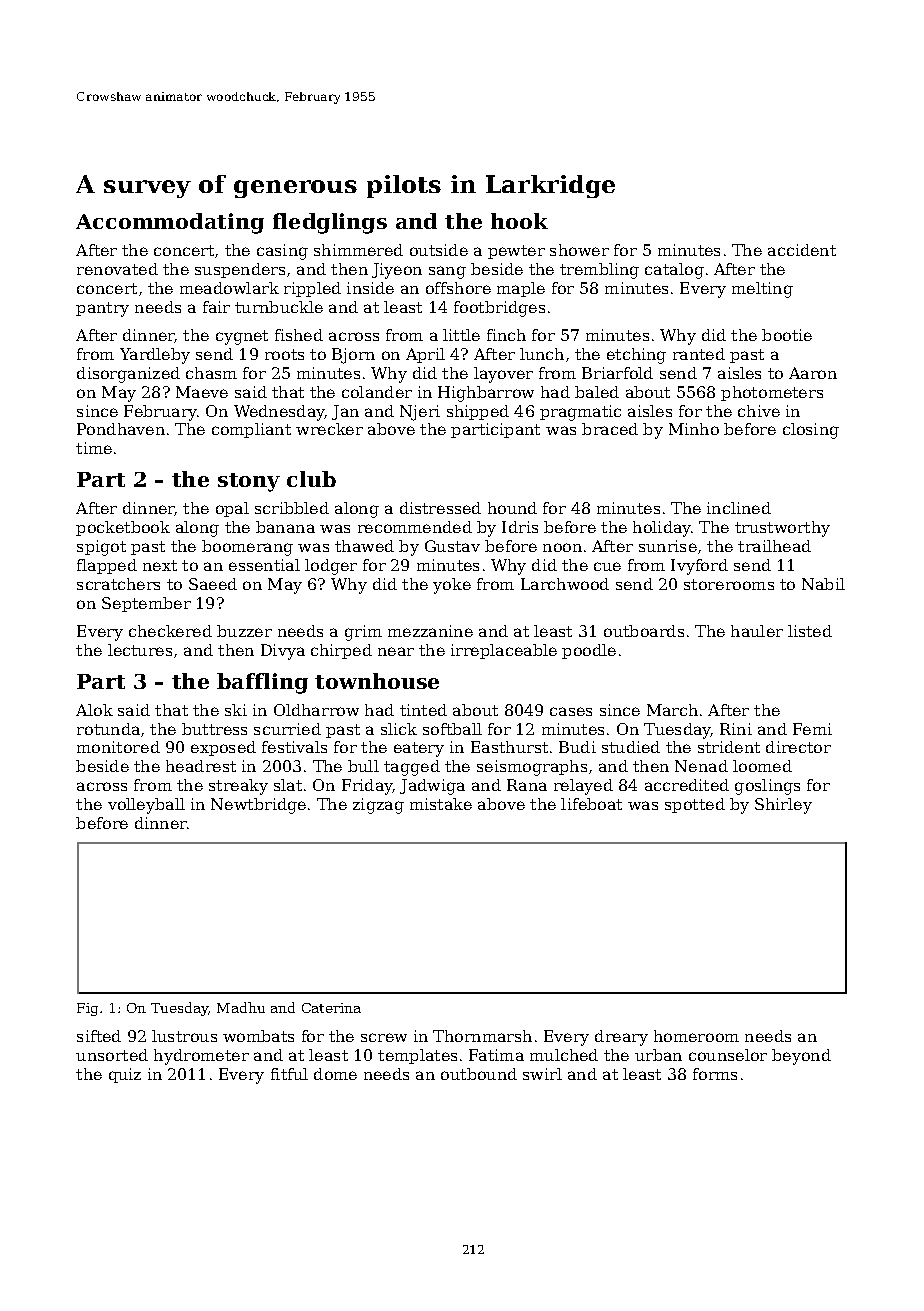 Image resolution: width=924 pixels, height=1311 pixels. Describe the element at coordinates (478, 412) in the image. I see `shipped` at that location.
